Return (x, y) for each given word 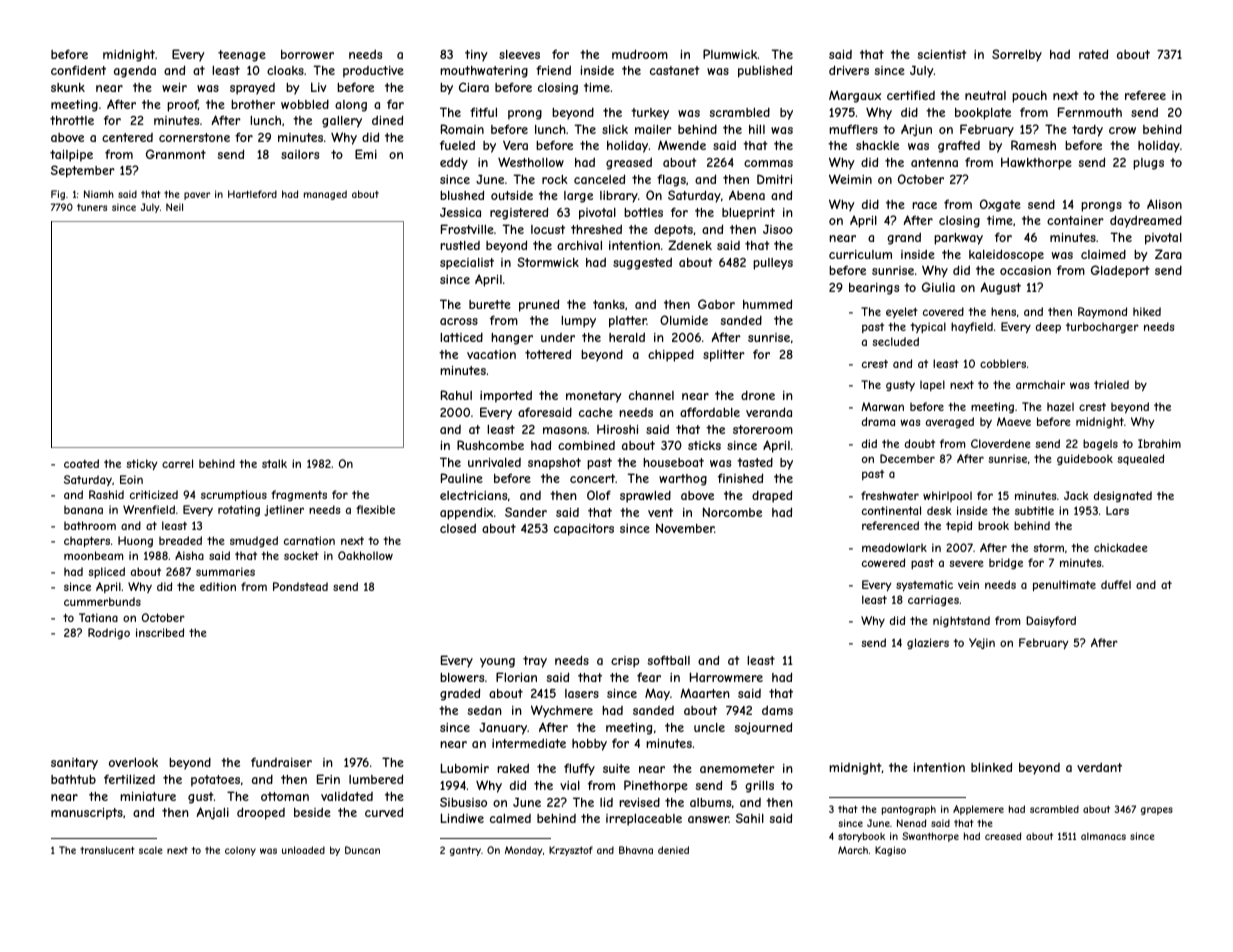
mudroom (640, 54)
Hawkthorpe (1036, 163)
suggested (642, 263)
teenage (242, 56)
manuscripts (87, 814)
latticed (461, 337)
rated (1093, 54)
